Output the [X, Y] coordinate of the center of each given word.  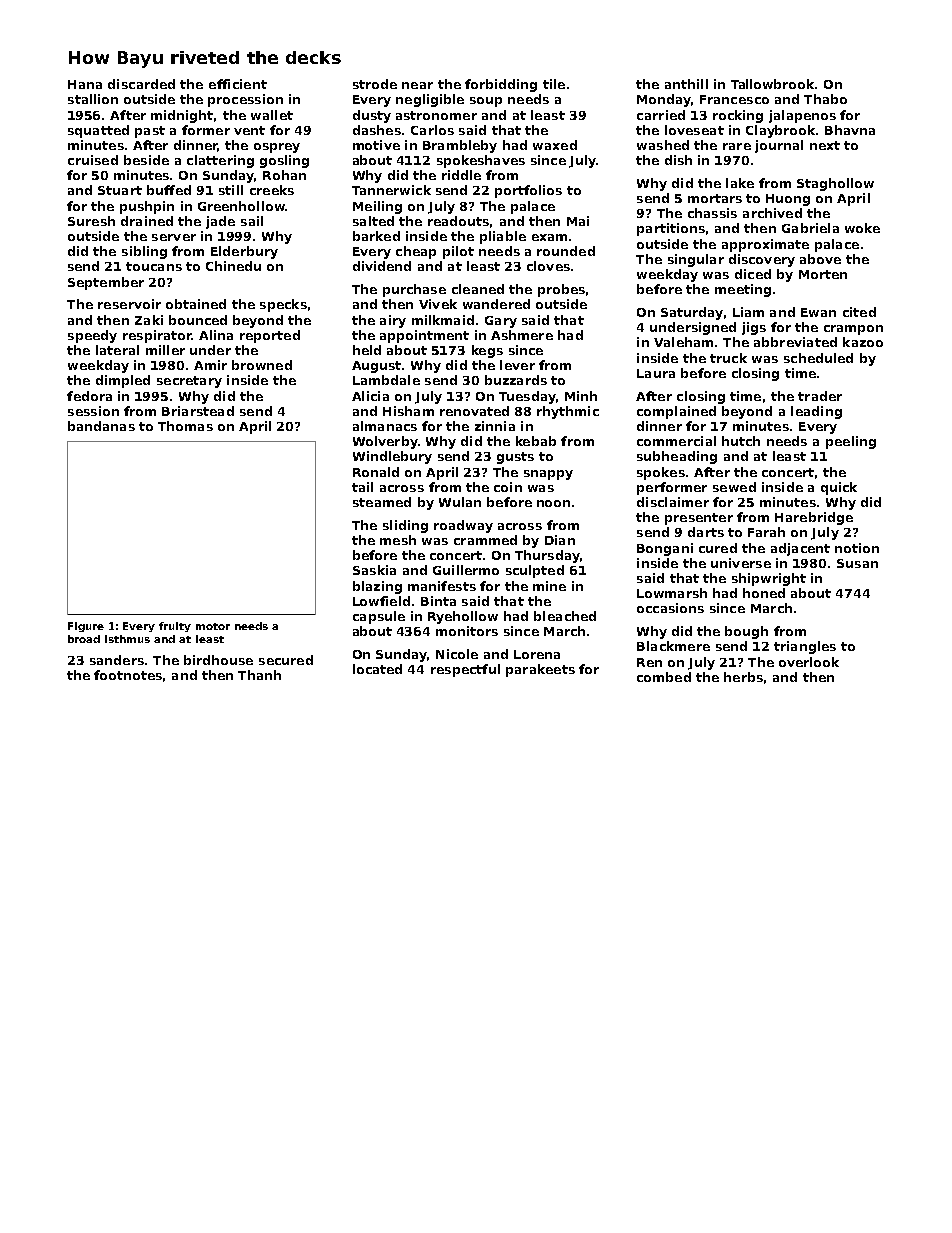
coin [508, 487]
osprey [277, 148]
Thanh [259, 675]
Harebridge [814, 518]
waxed [555, 145]
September [106, 283]
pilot [458, 252]
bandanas [101, 426]
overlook [809, 662]
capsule [379, 617]
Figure [86, 627]
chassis [712, 213]
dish [678, 160]
